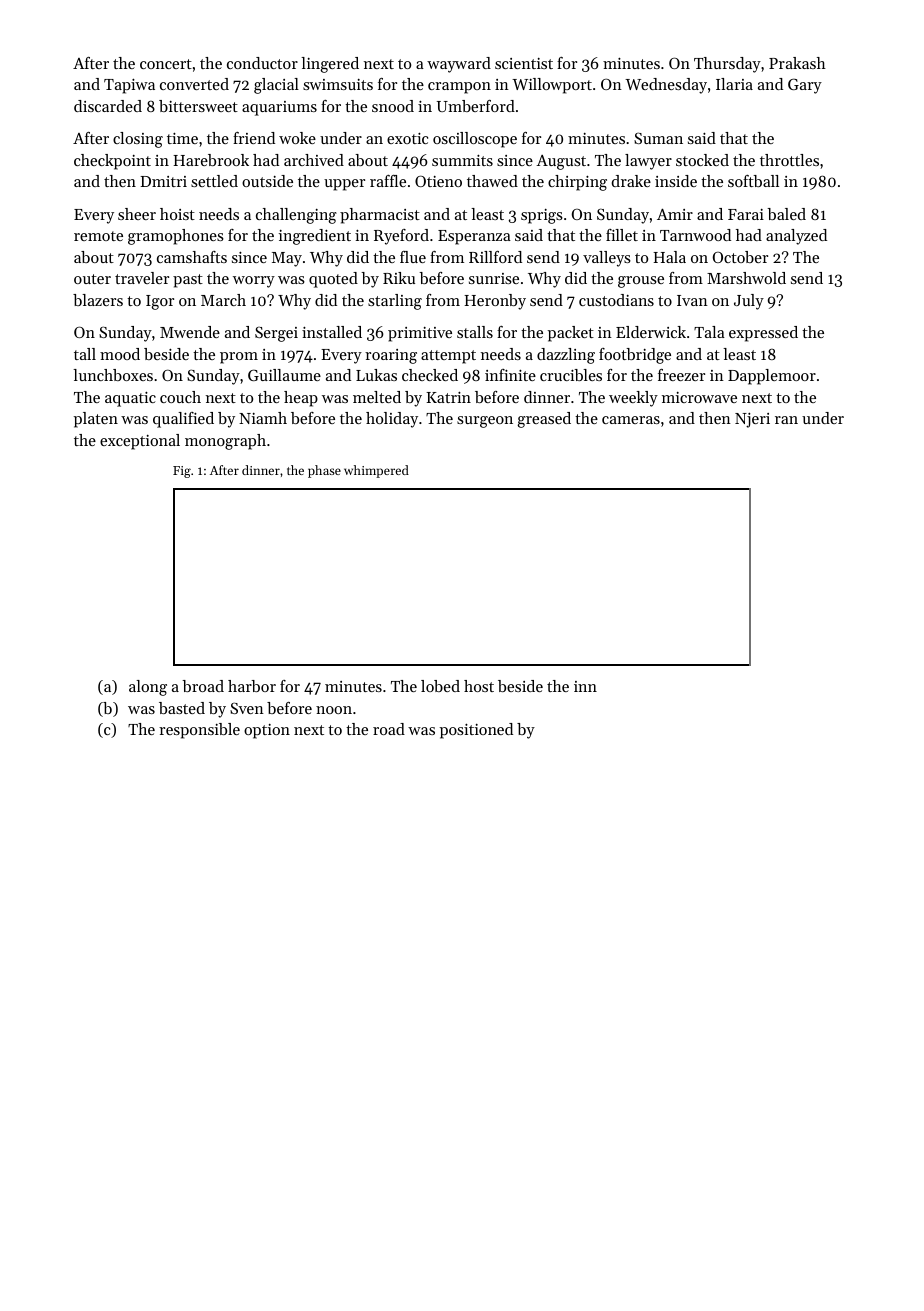 The height and width of the screenshot is (1311, 924). Describe the element at coordinates (182, 472) in the screenshot. I see `Fig` at that location.
